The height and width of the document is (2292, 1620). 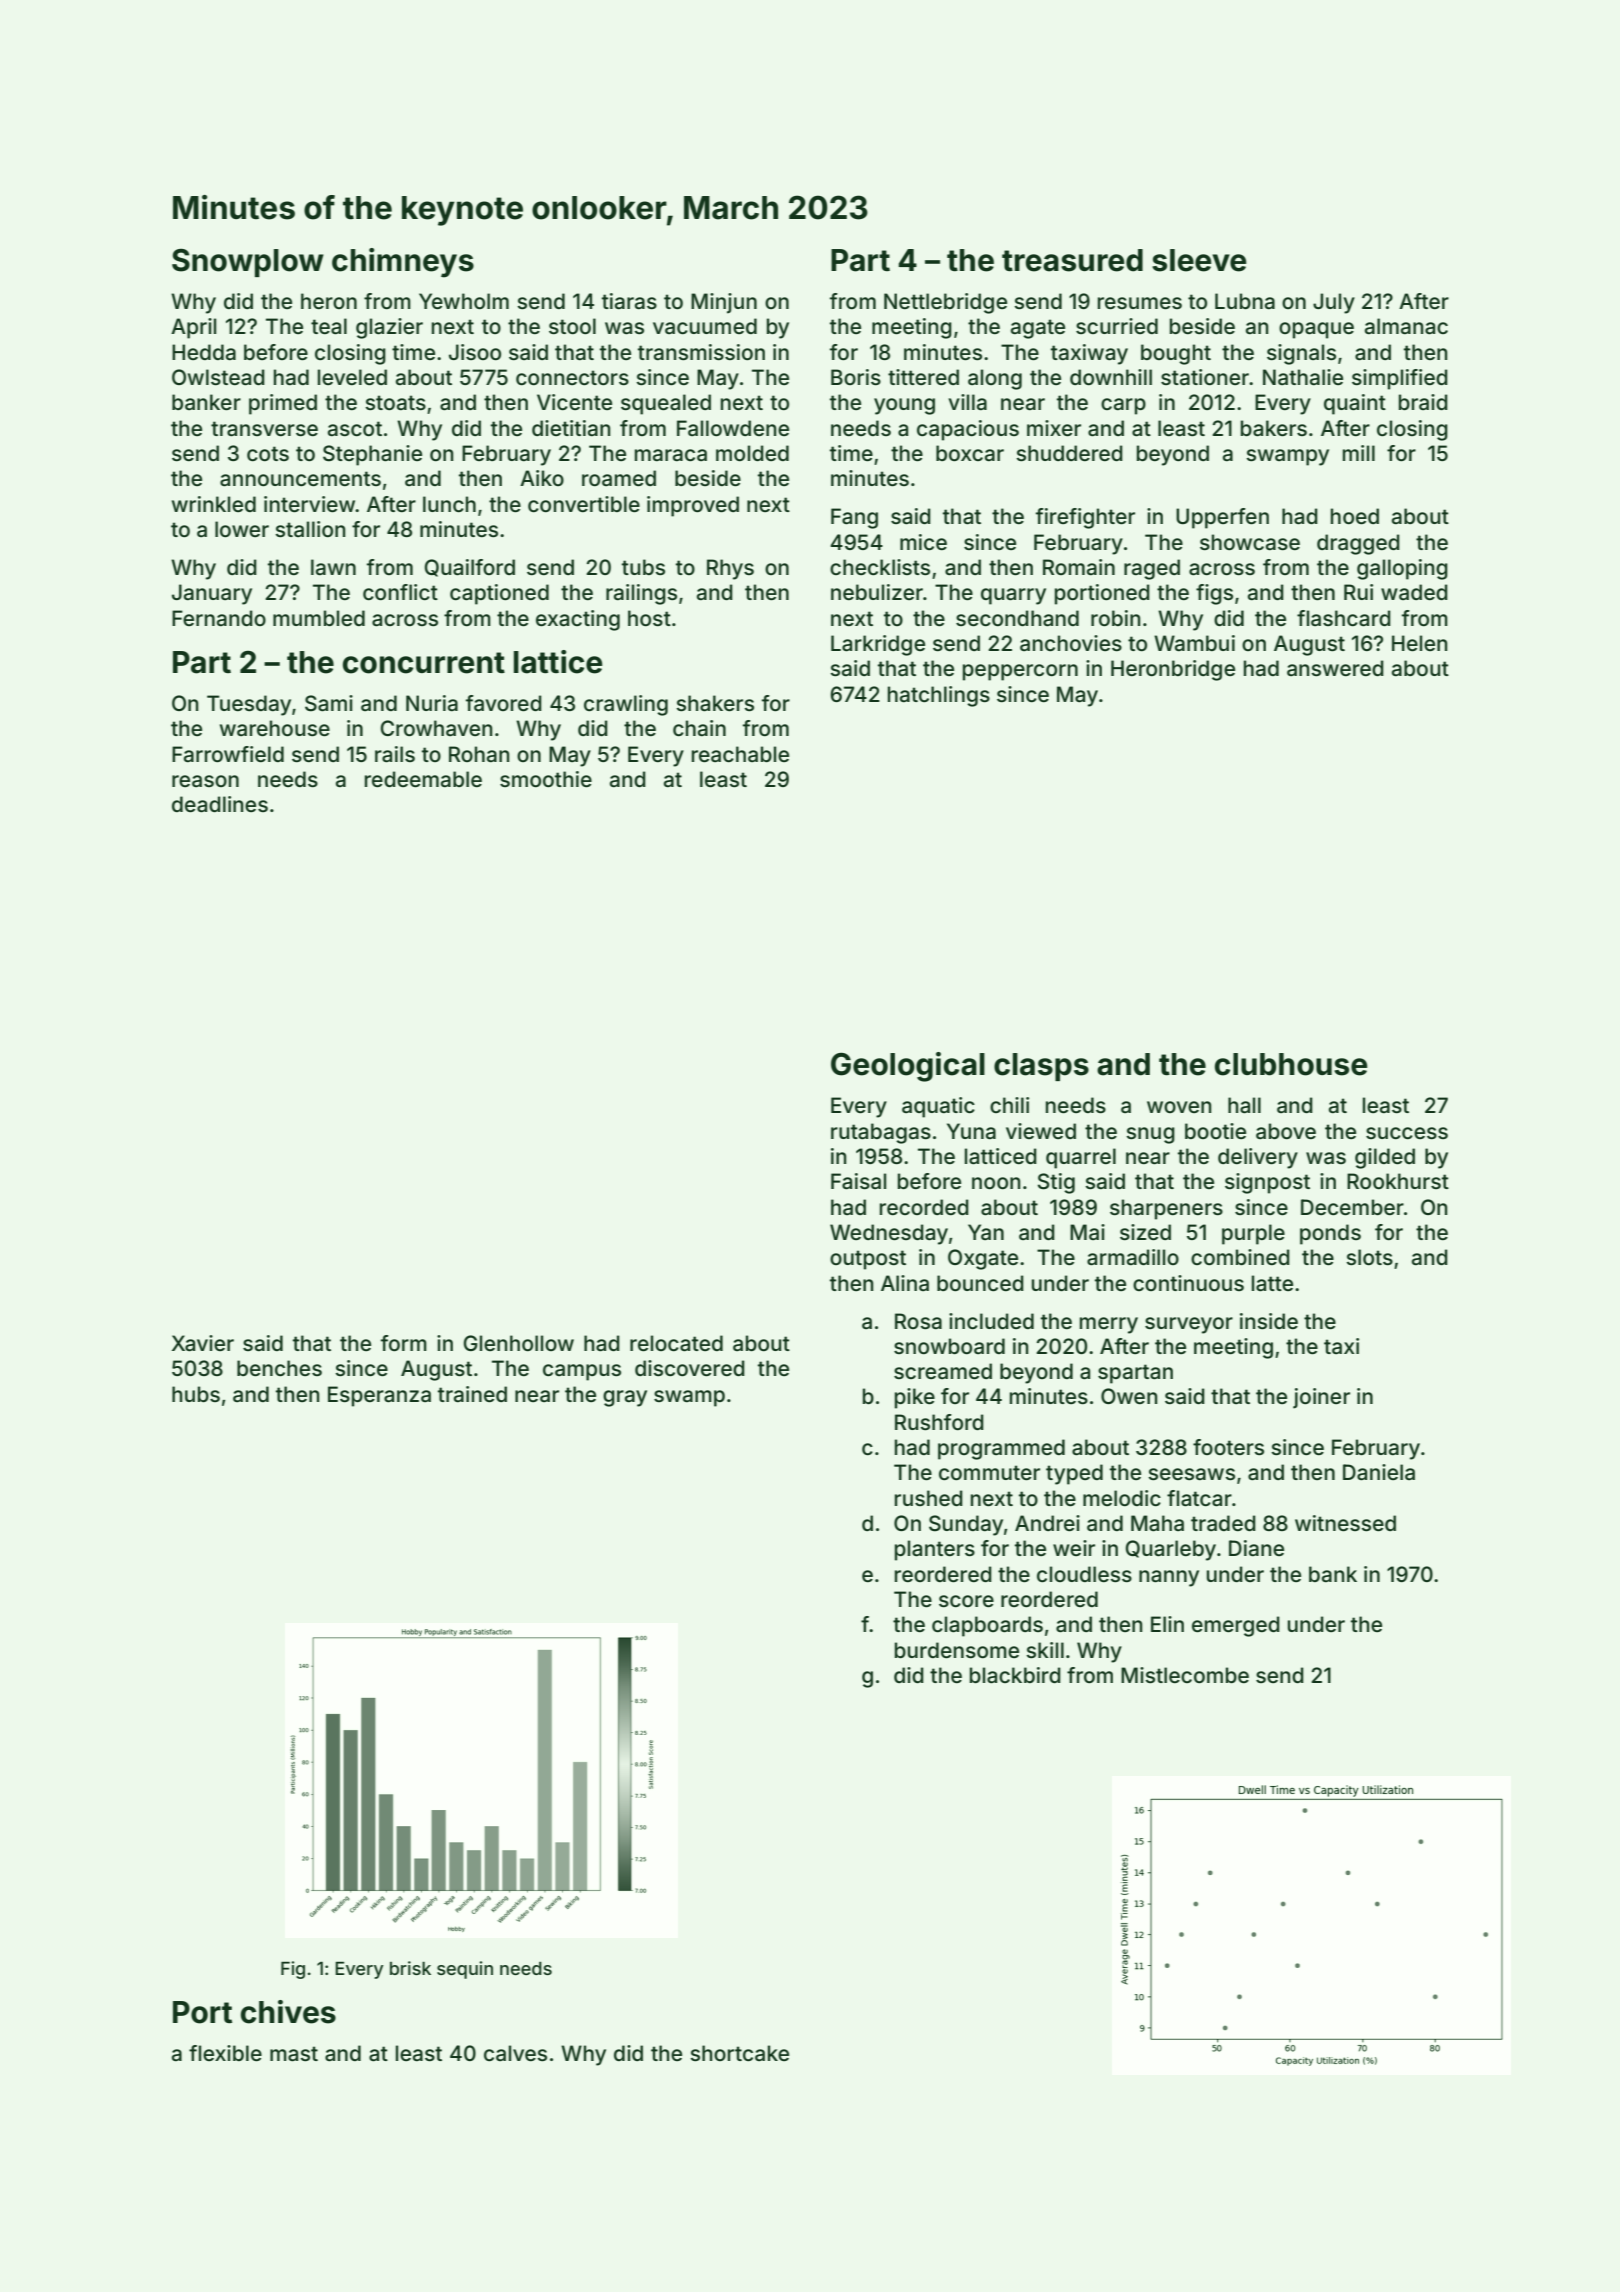 I want to click on Esperanza, so click(x=379, y=1396).
